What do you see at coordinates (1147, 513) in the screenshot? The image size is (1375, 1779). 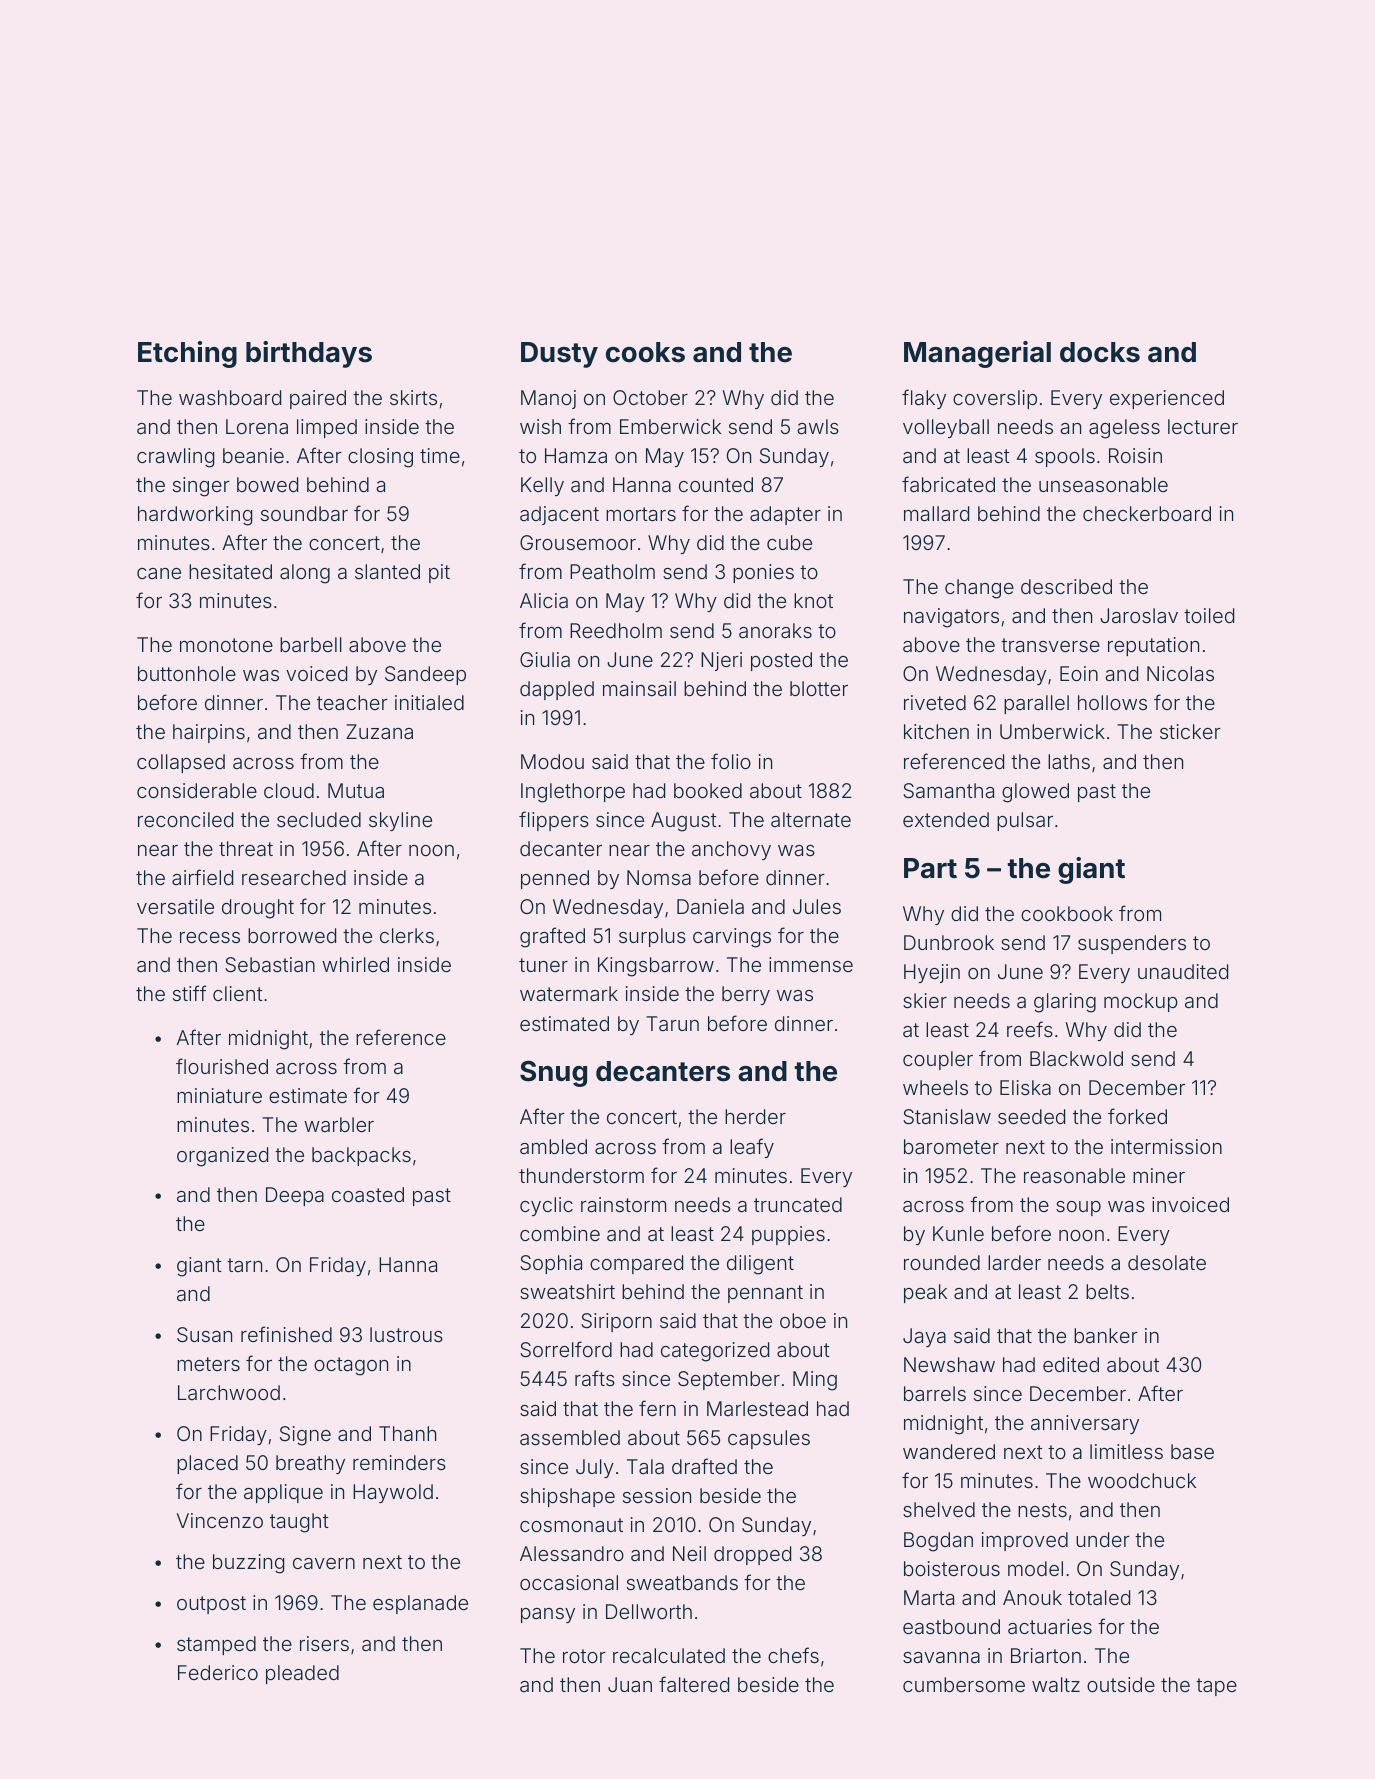 I see `checkerboard` at bounding box center [1147, 513].
